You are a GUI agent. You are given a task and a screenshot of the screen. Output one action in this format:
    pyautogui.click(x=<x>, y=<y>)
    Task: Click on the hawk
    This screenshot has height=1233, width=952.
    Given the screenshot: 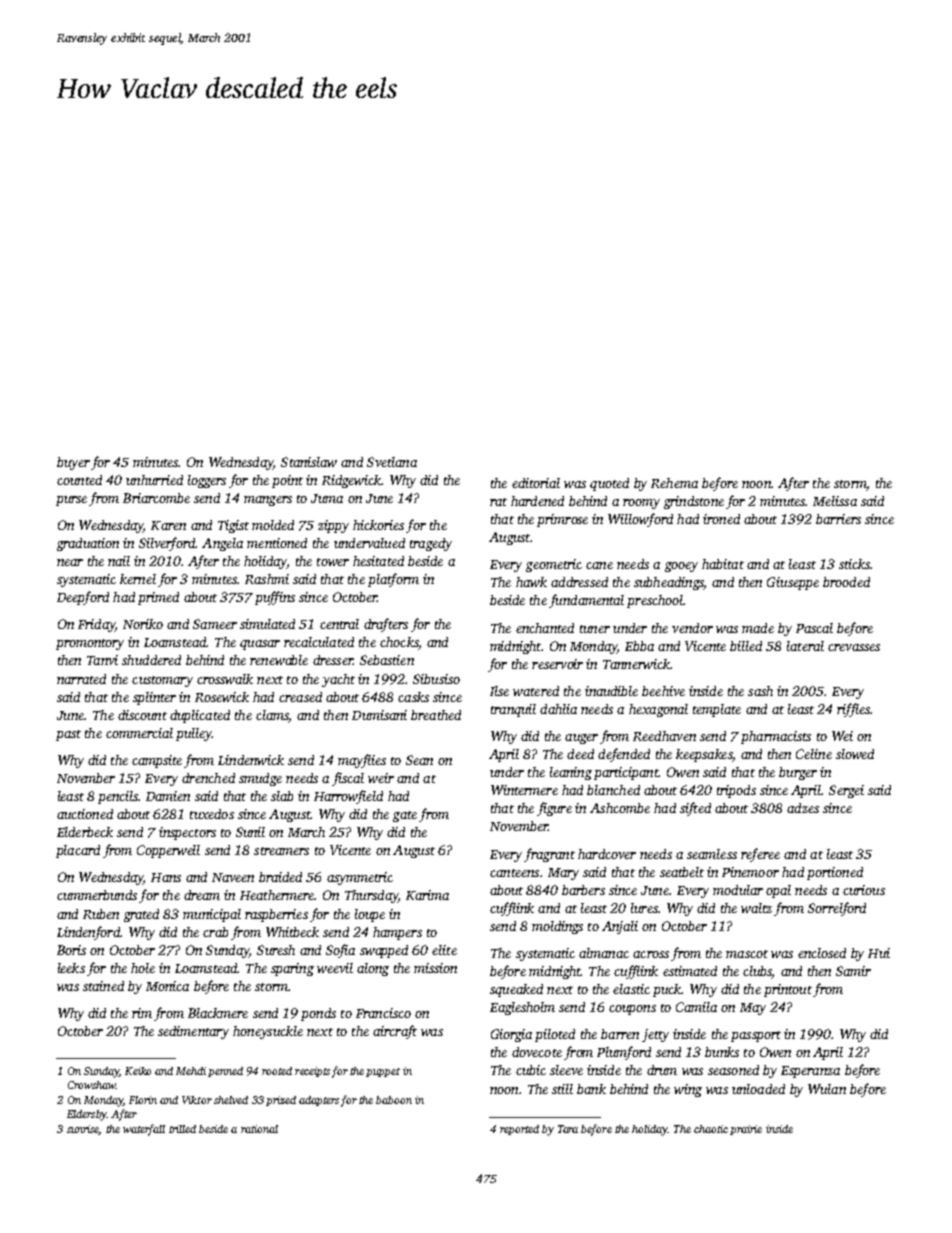 What is the action you would take?
    pyautogui.click(x=531, y=582)
